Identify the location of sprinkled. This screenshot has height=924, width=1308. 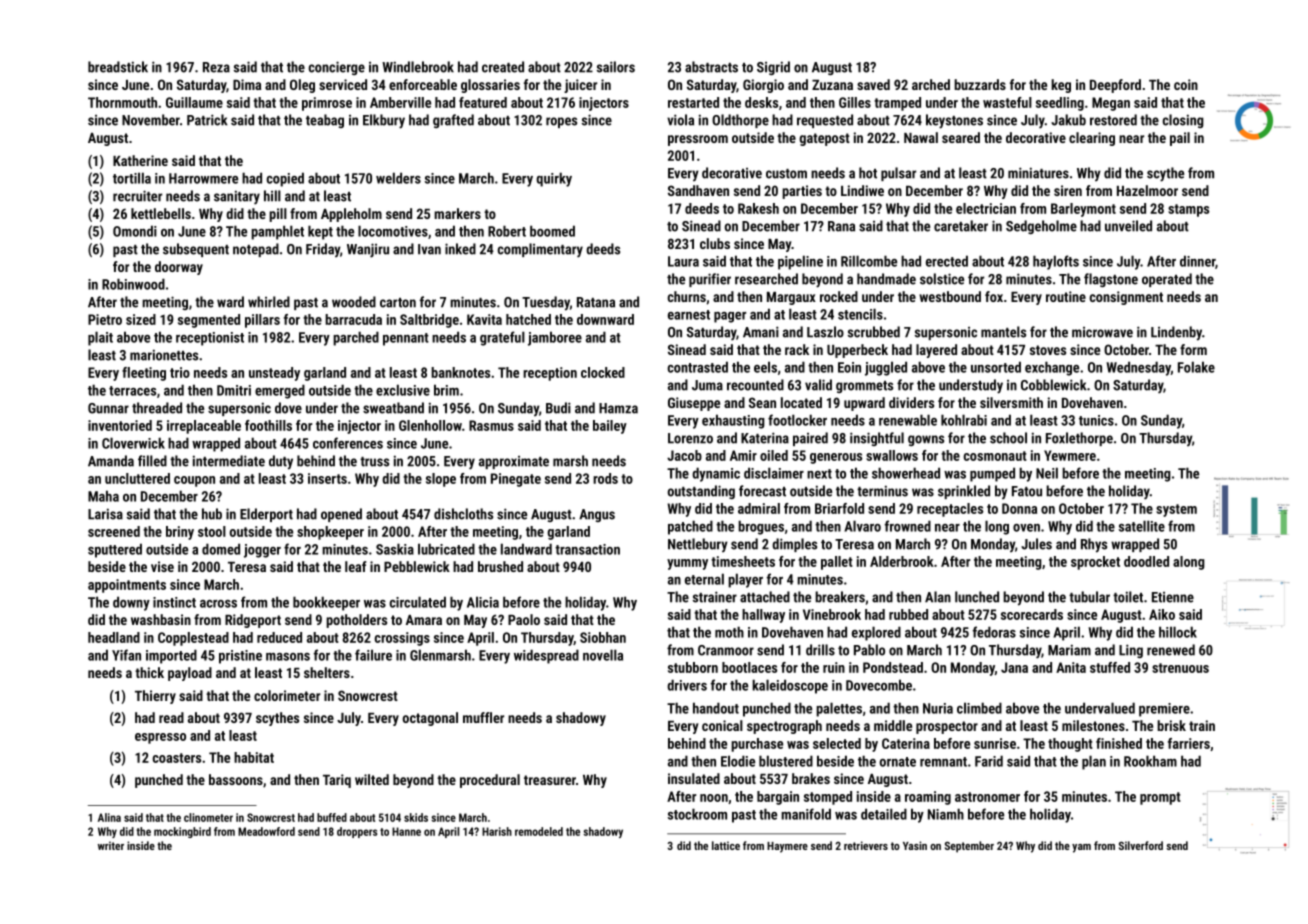
(964, 492).
